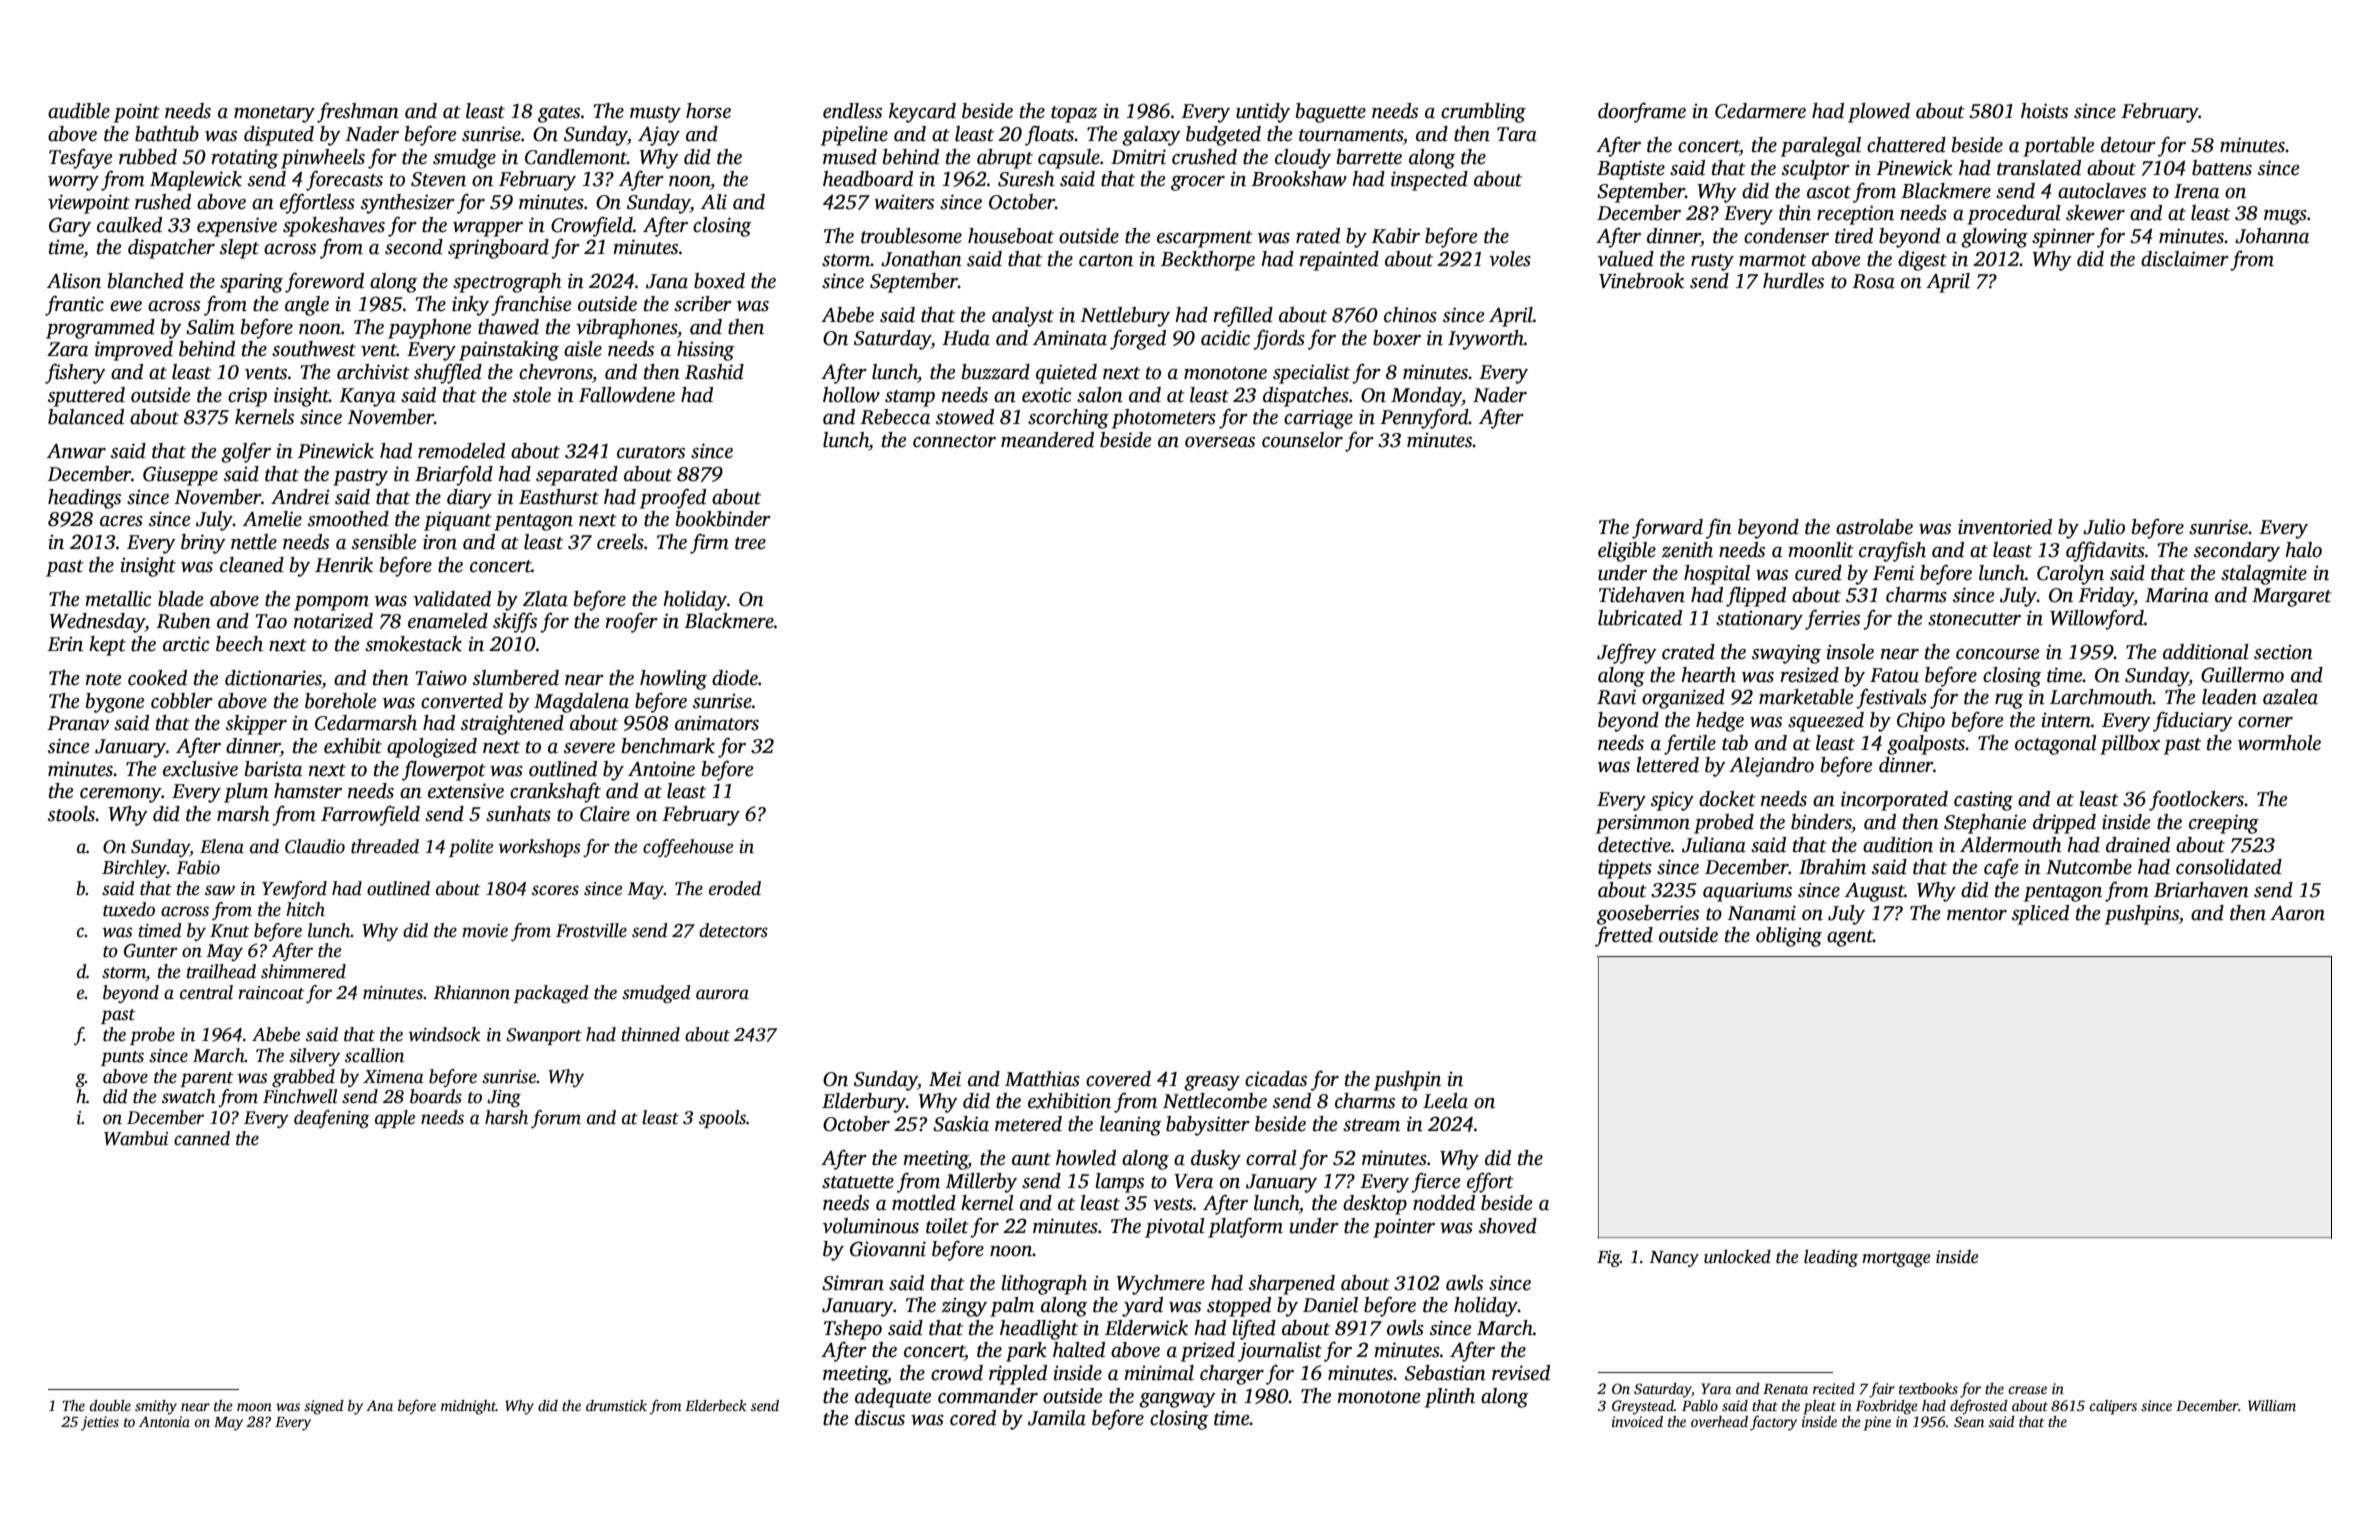  Describe the element at coordinates (1351, 135) in the page. I see `tournaments` at that location.
